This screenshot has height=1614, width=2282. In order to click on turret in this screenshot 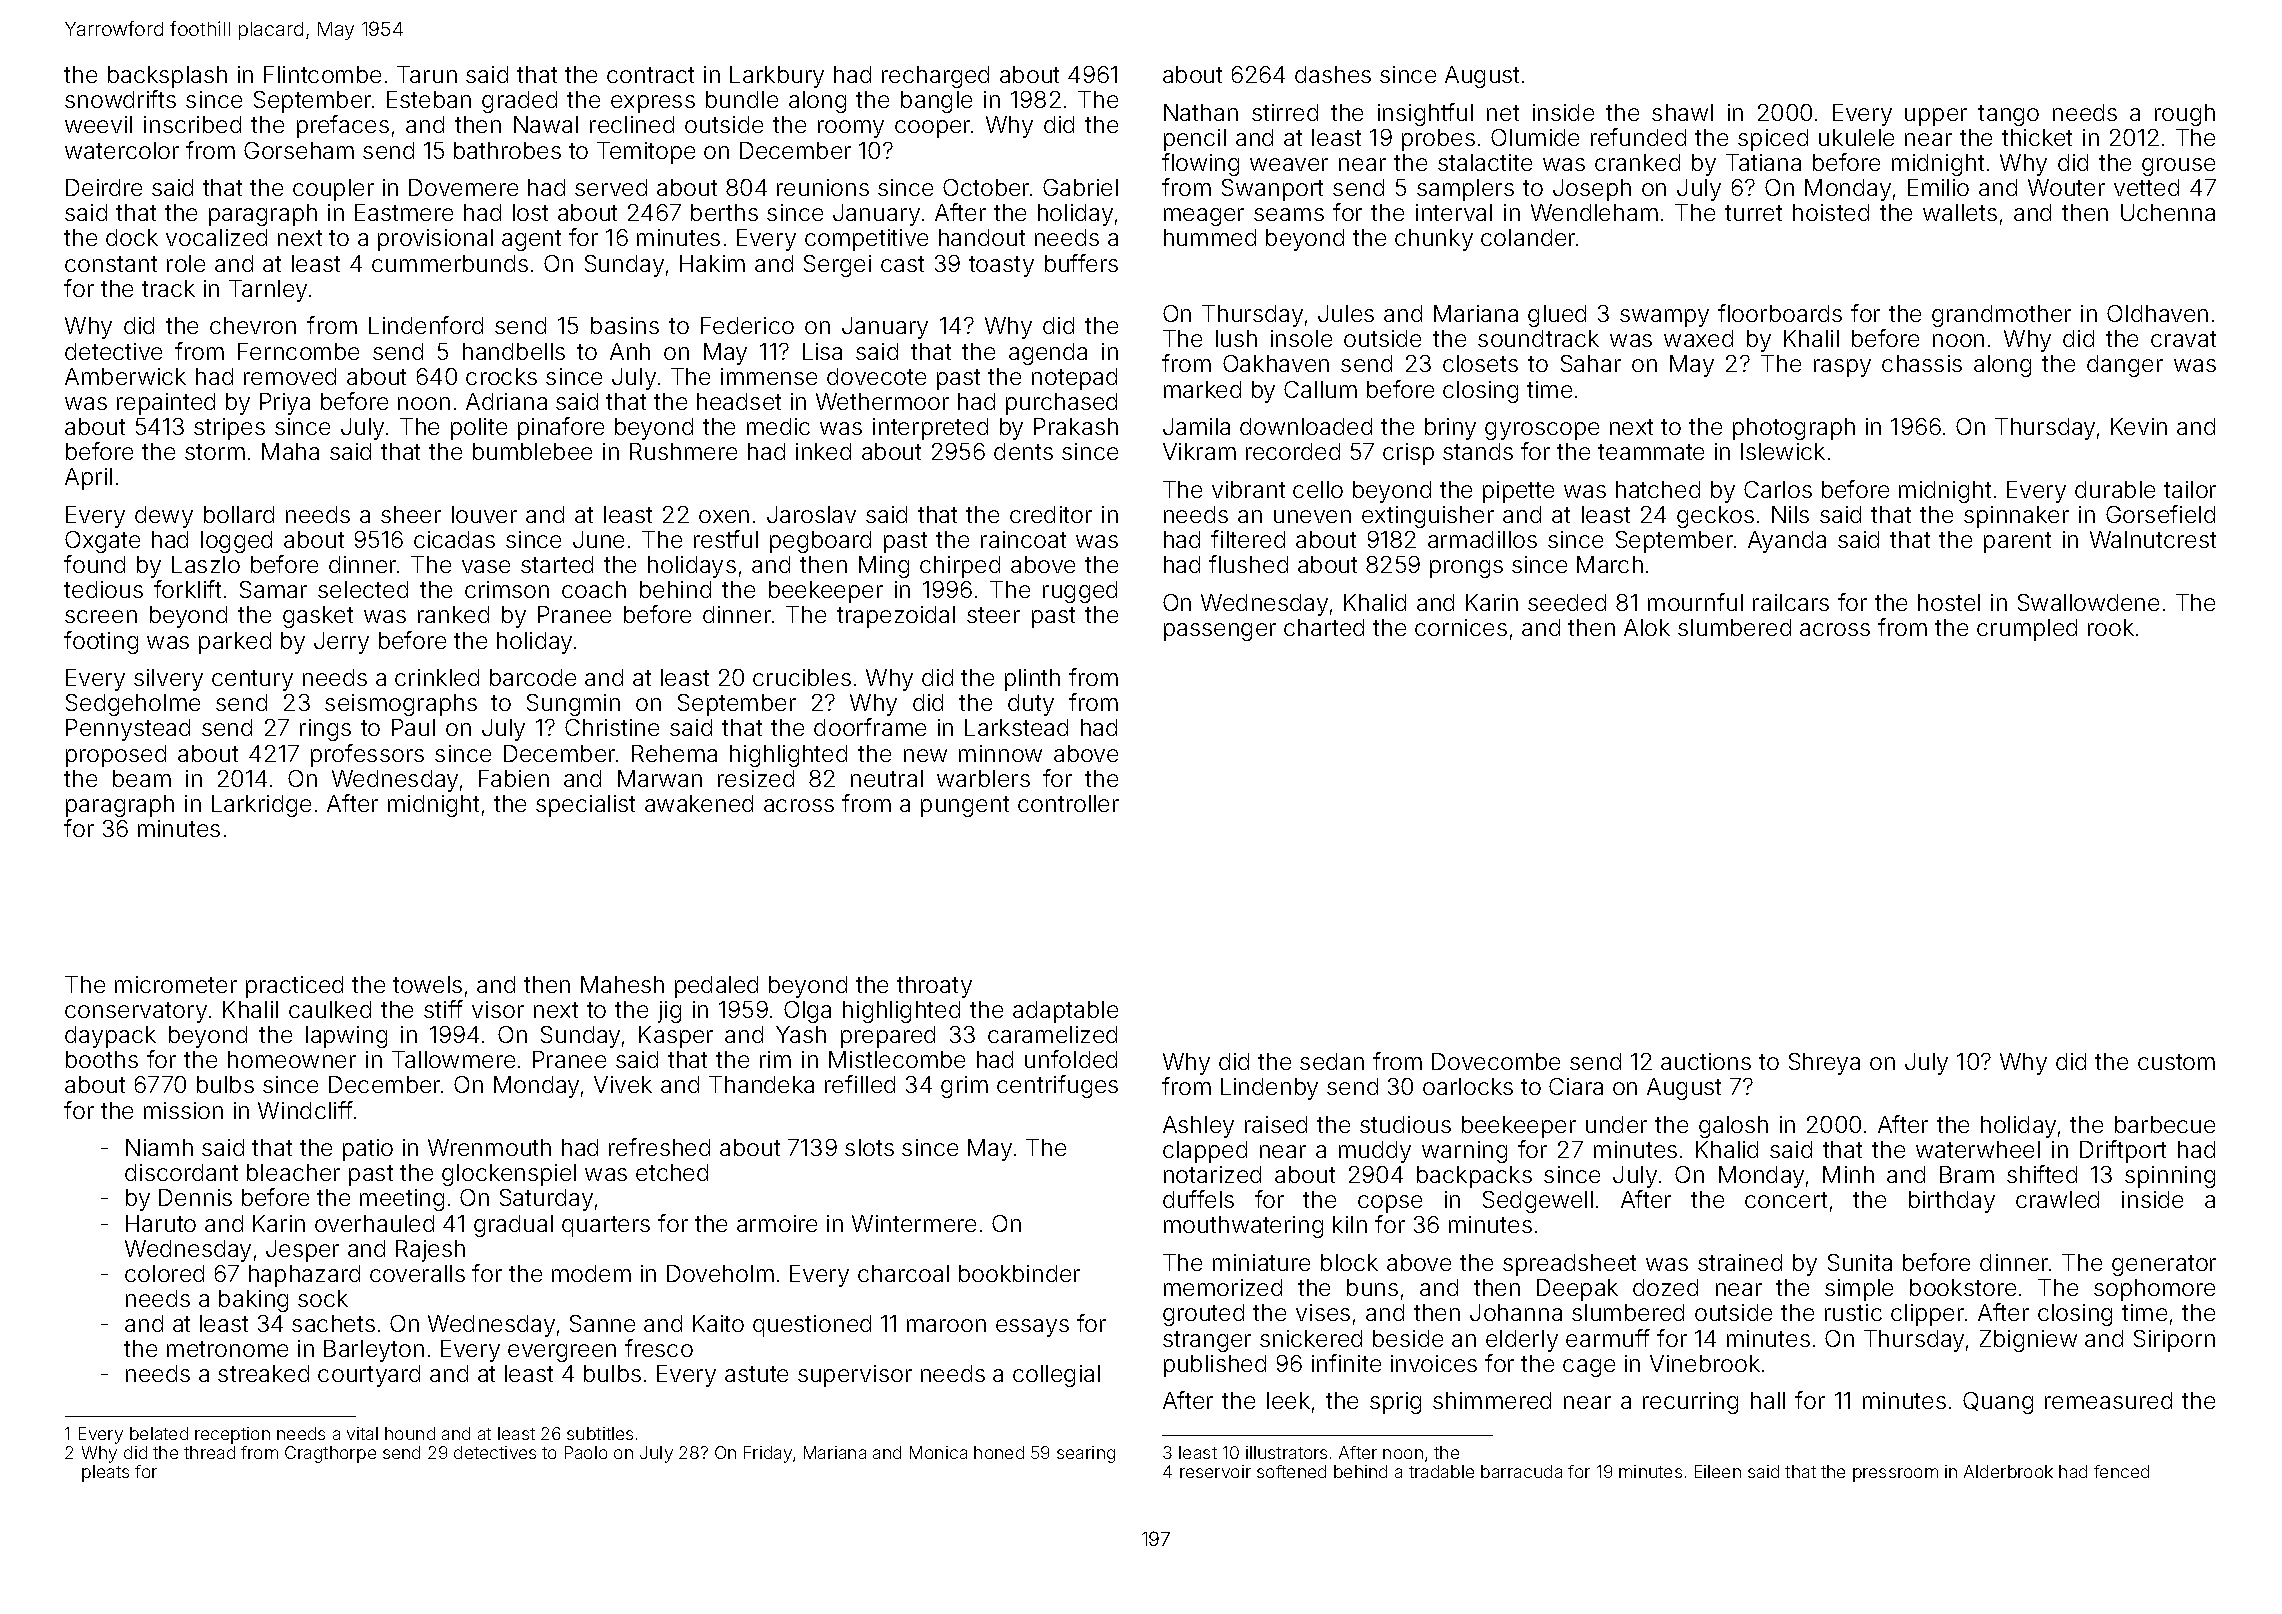, I will do `click(1753, 213)`.
